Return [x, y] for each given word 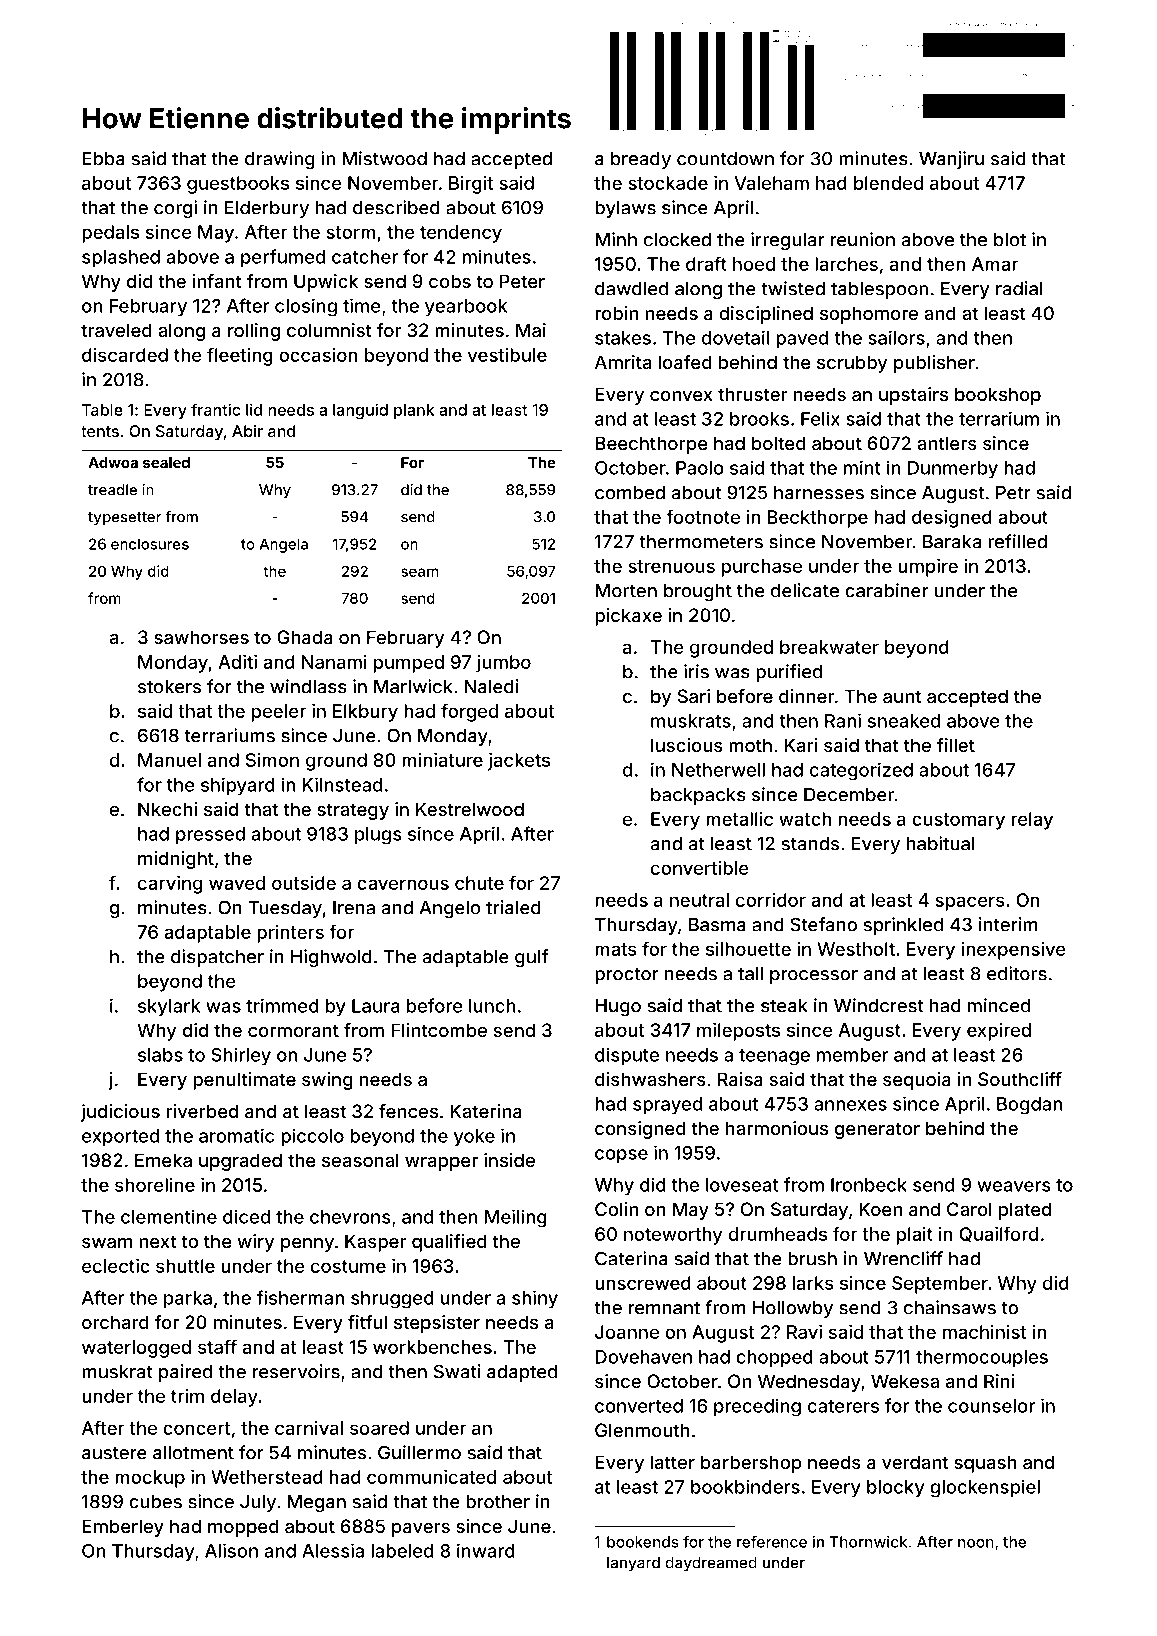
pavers [421, 1530]
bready [641, 160]
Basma [717, 925]
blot [1010, 240]
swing [327, 1081]
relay [1032, 821]
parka [188, 1300]
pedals [110, 234]
